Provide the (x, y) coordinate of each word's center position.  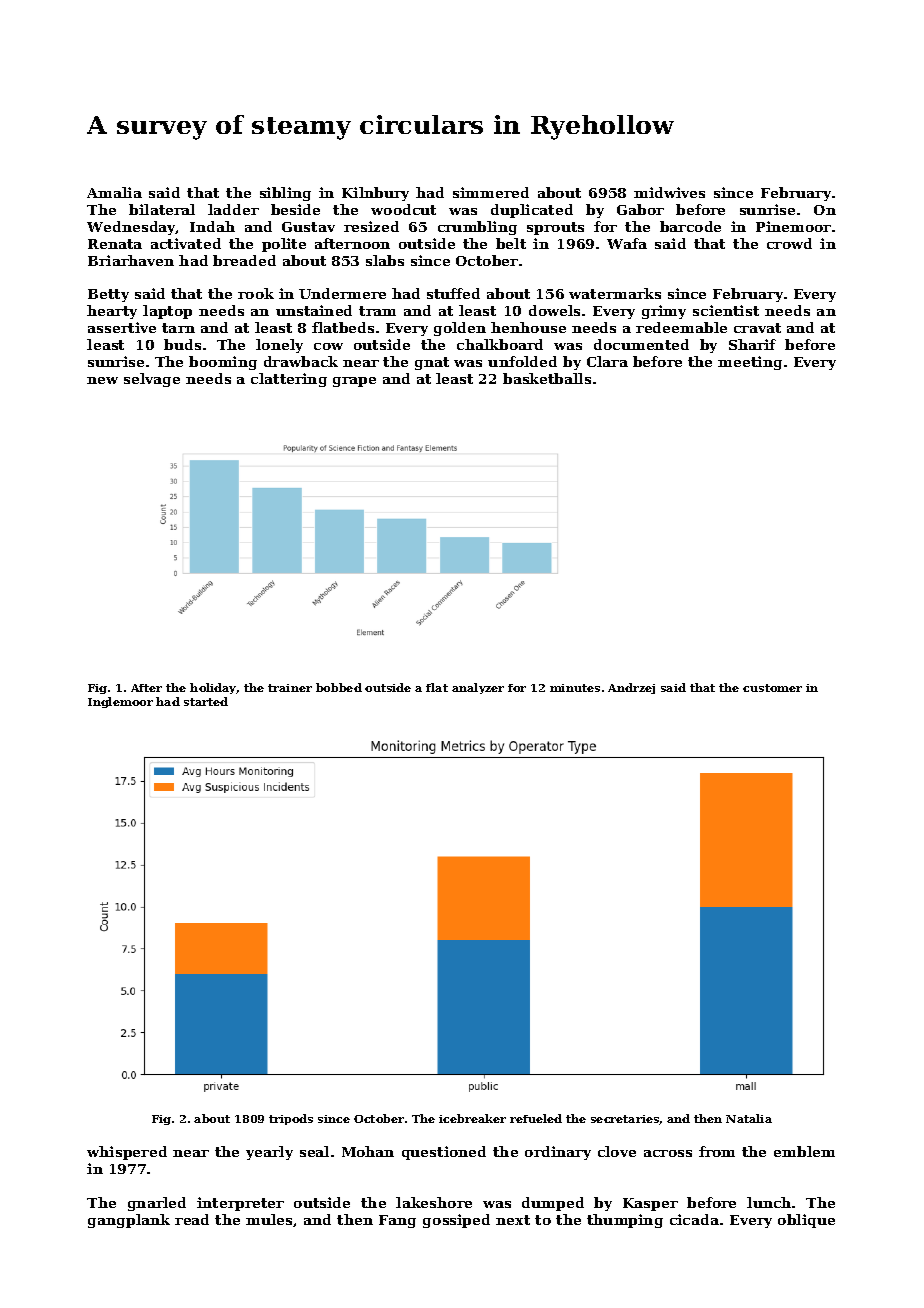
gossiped (456, 1221)
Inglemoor (120, 702)
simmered (491, 192)
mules (269, 1219)
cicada (694, 1219)
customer (772, 688)
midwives (669, 192)
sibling (285, 194)
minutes (575, 688)
